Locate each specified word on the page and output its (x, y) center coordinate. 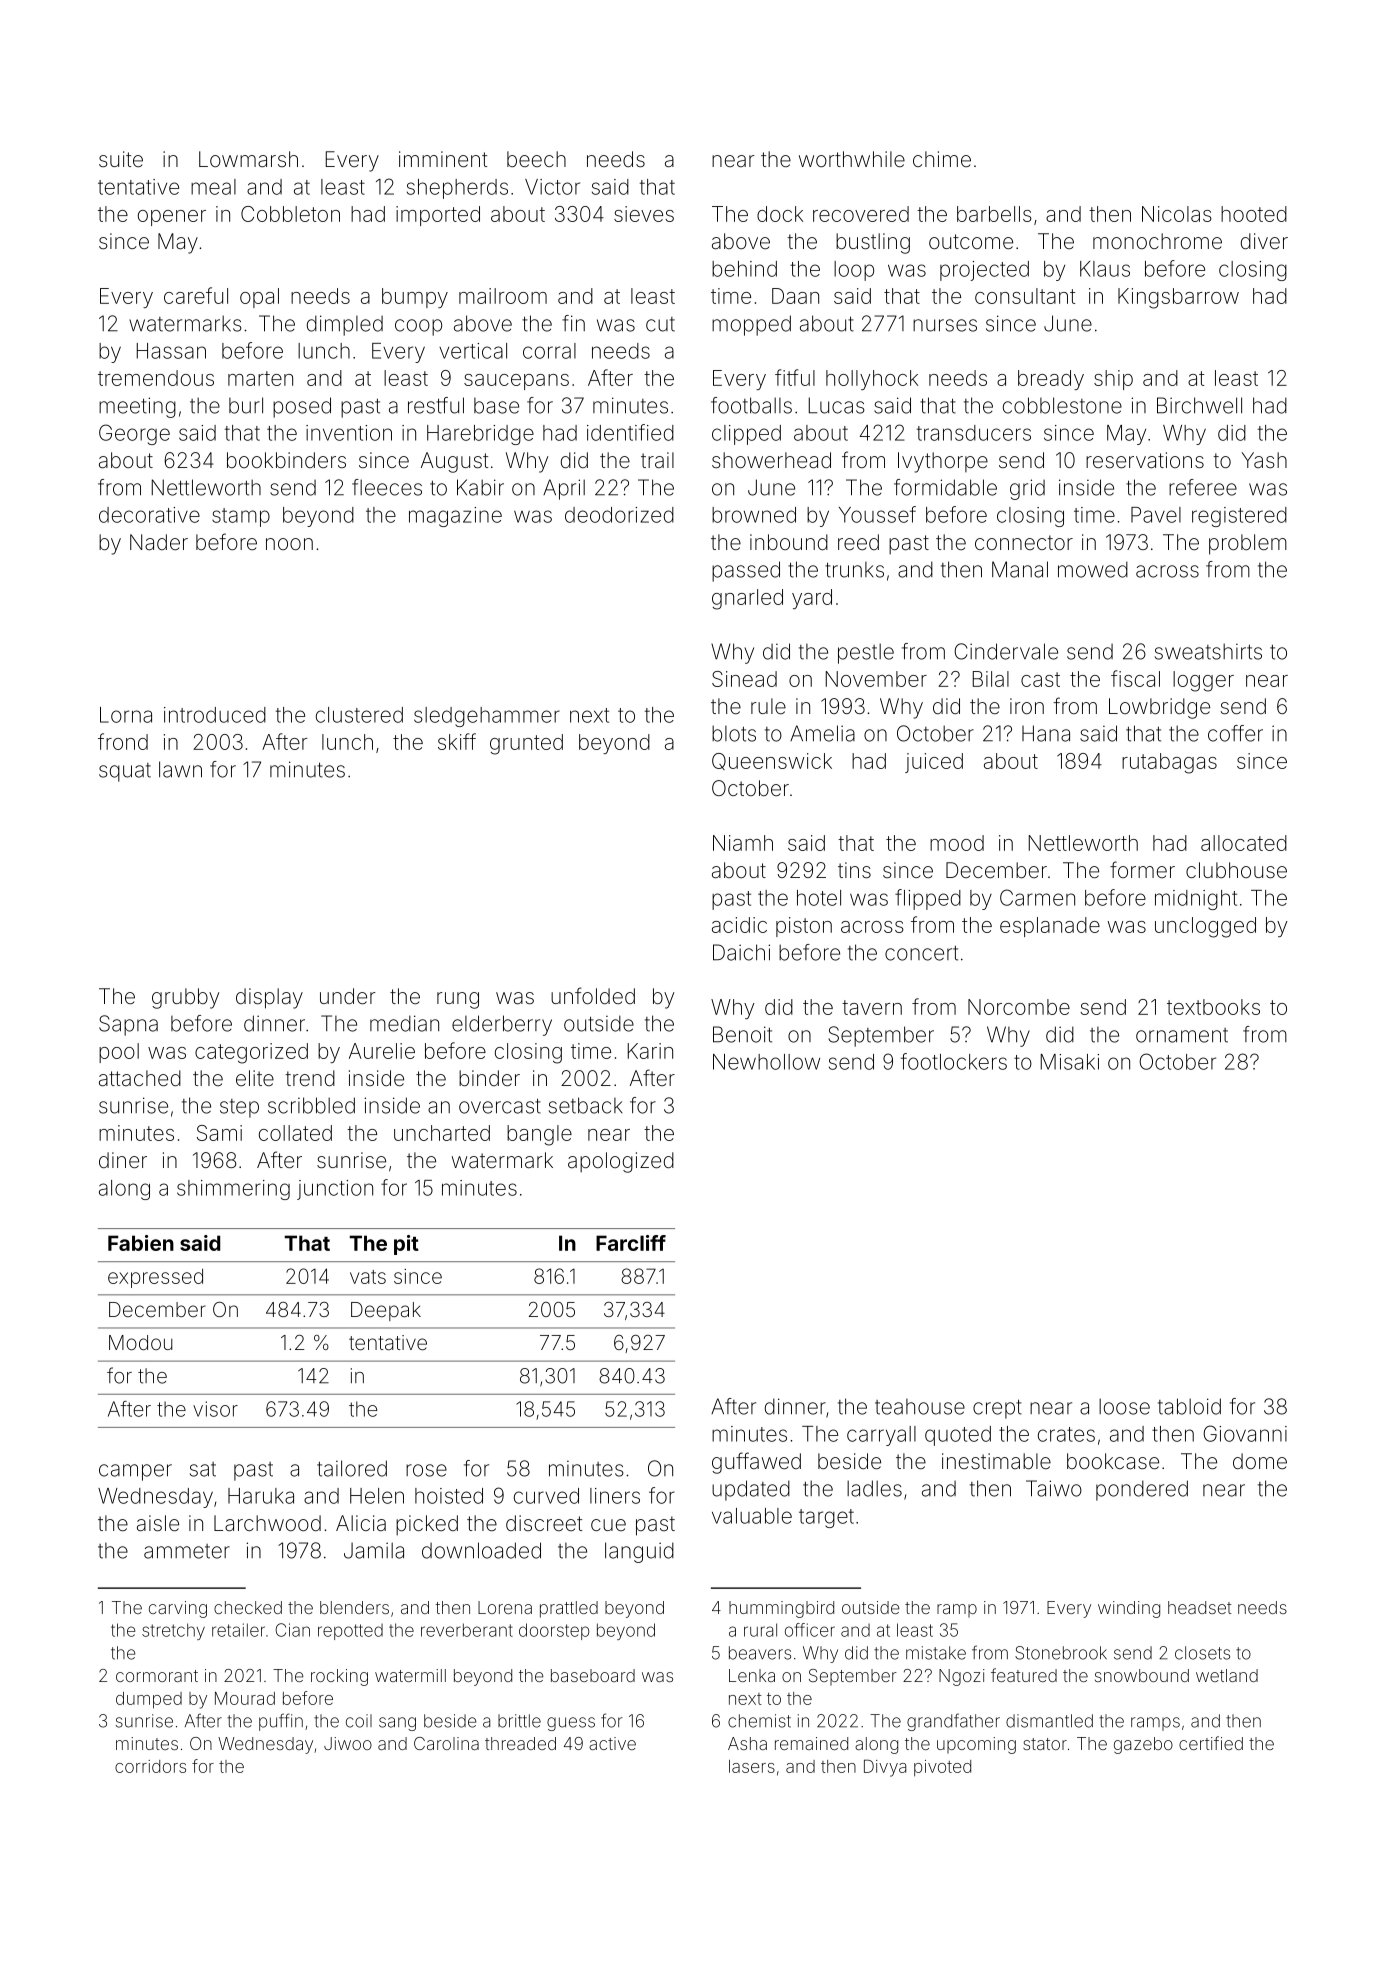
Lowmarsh (248, 159)
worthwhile (852, 159)
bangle (539, 1135)
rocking (339, 1677)
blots (734, 733)
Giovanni (1245, 1433)
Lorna (126, 715)
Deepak (386, 1311)
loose (1124, 1406)
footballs (751, 405)
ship (1113, 380)
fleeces (387, 487)
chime (942, 159)
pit (406, 1245)
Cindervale (1006, 651)
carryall (881, 1436)
